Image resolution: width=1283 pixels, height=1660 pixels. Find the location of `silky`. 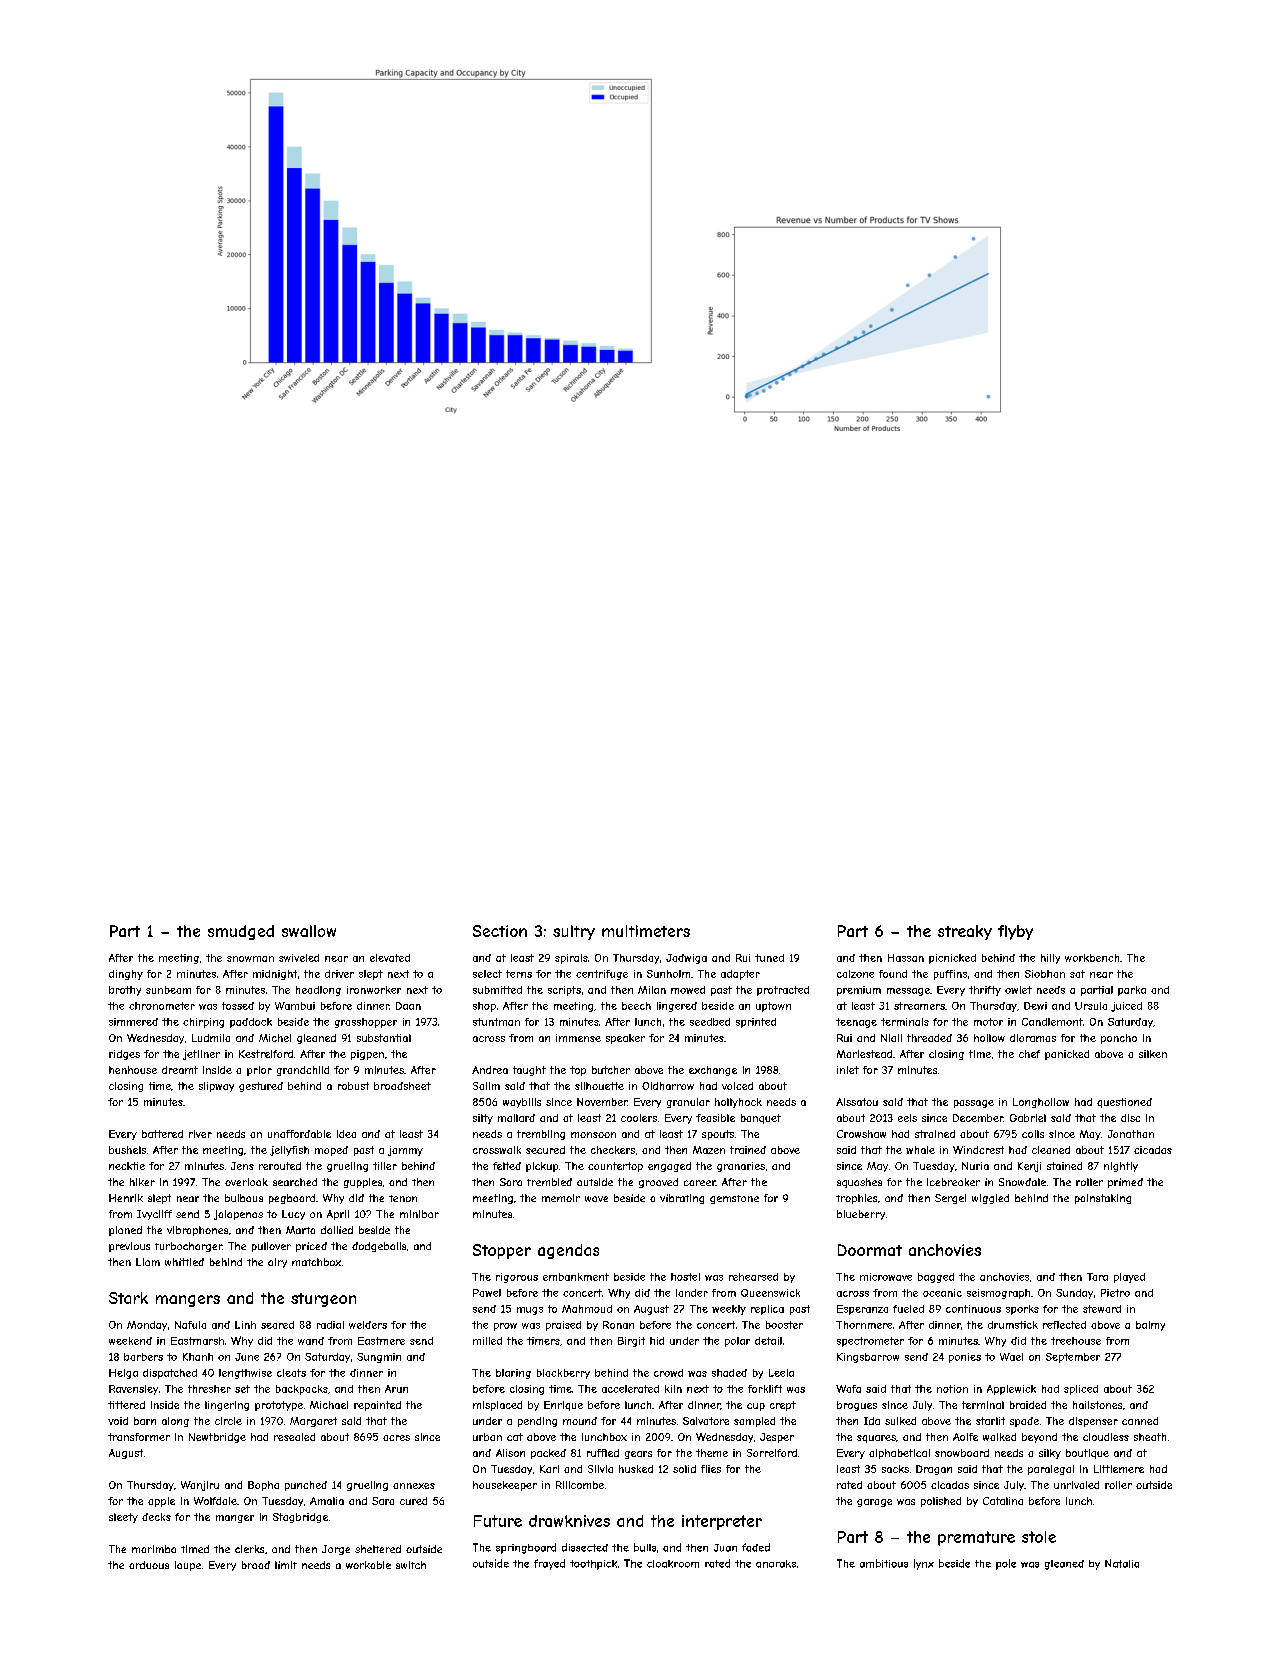

silky is located at coordinates (1050, 1454).
